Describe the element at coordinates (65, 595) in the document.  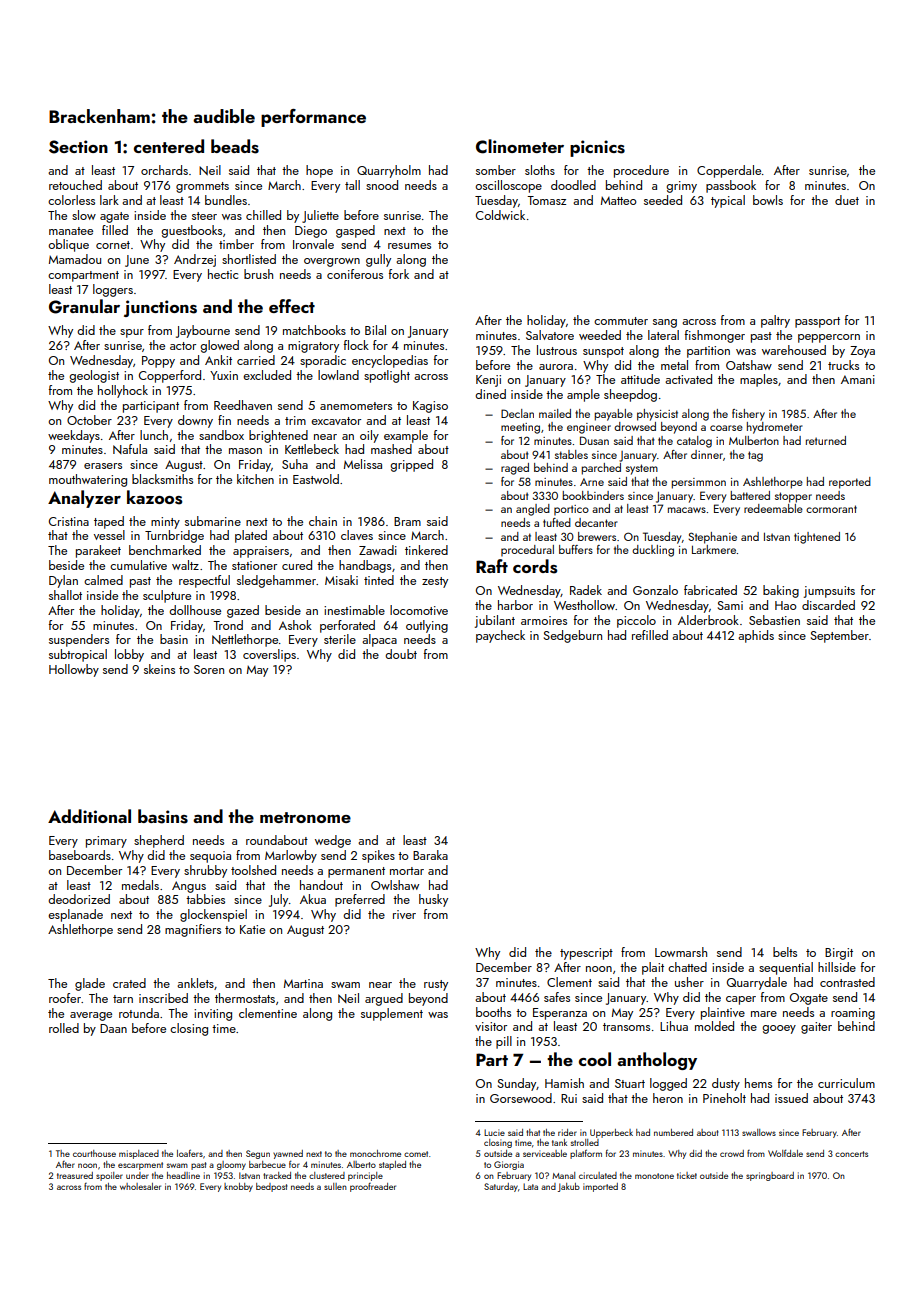
I see `shallot` at that location.
